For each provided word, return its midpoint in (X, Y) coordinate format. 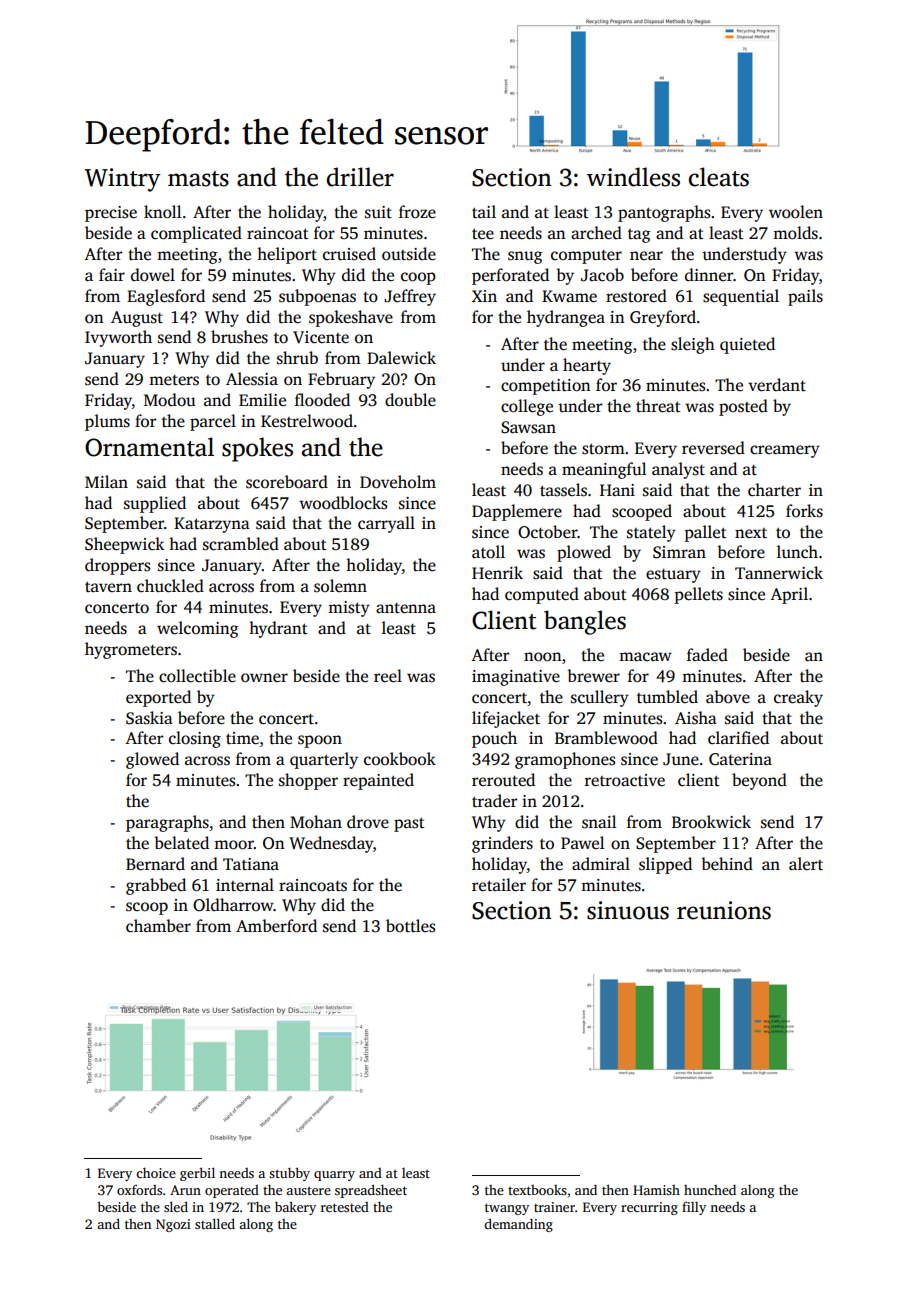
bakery (295, 1208)
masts (198, 179)
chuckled (170, 586)
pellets (699, 595)
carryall (386, 524)
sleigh (693, 345)
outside (409, 254)
